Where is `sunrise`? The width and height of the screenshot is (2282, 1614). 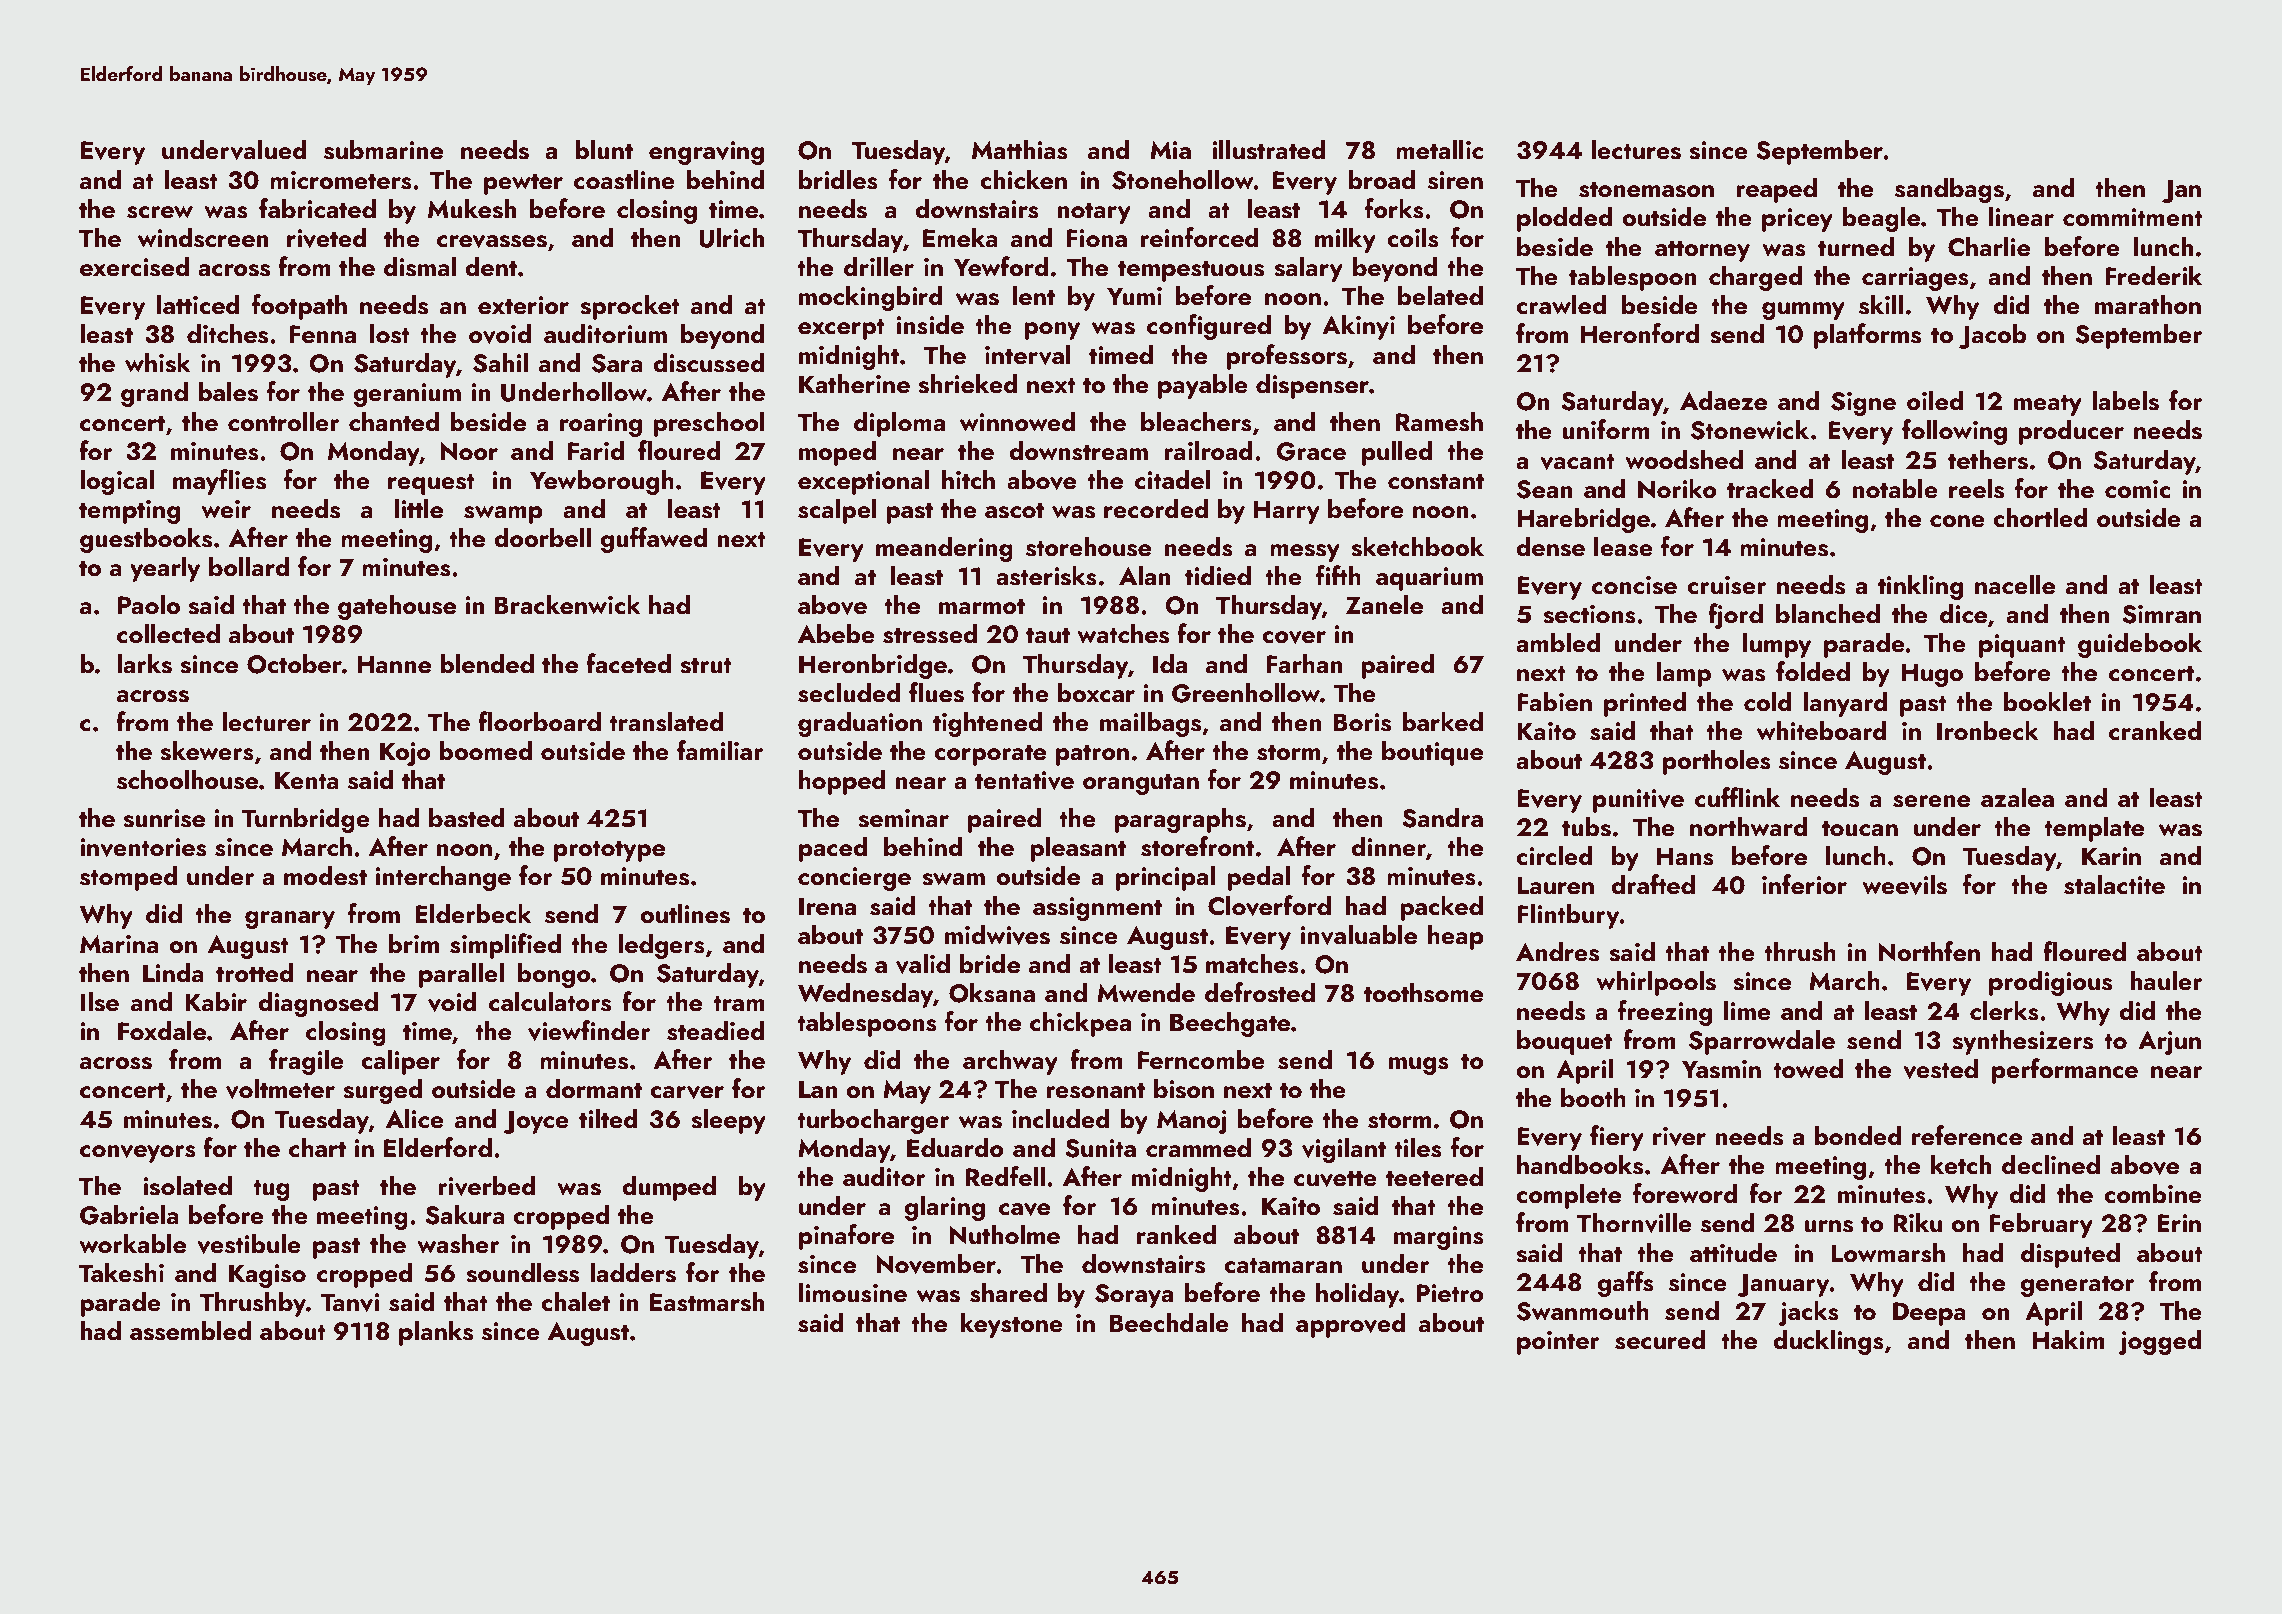 sunrise is located at coordinates (164, 818).
